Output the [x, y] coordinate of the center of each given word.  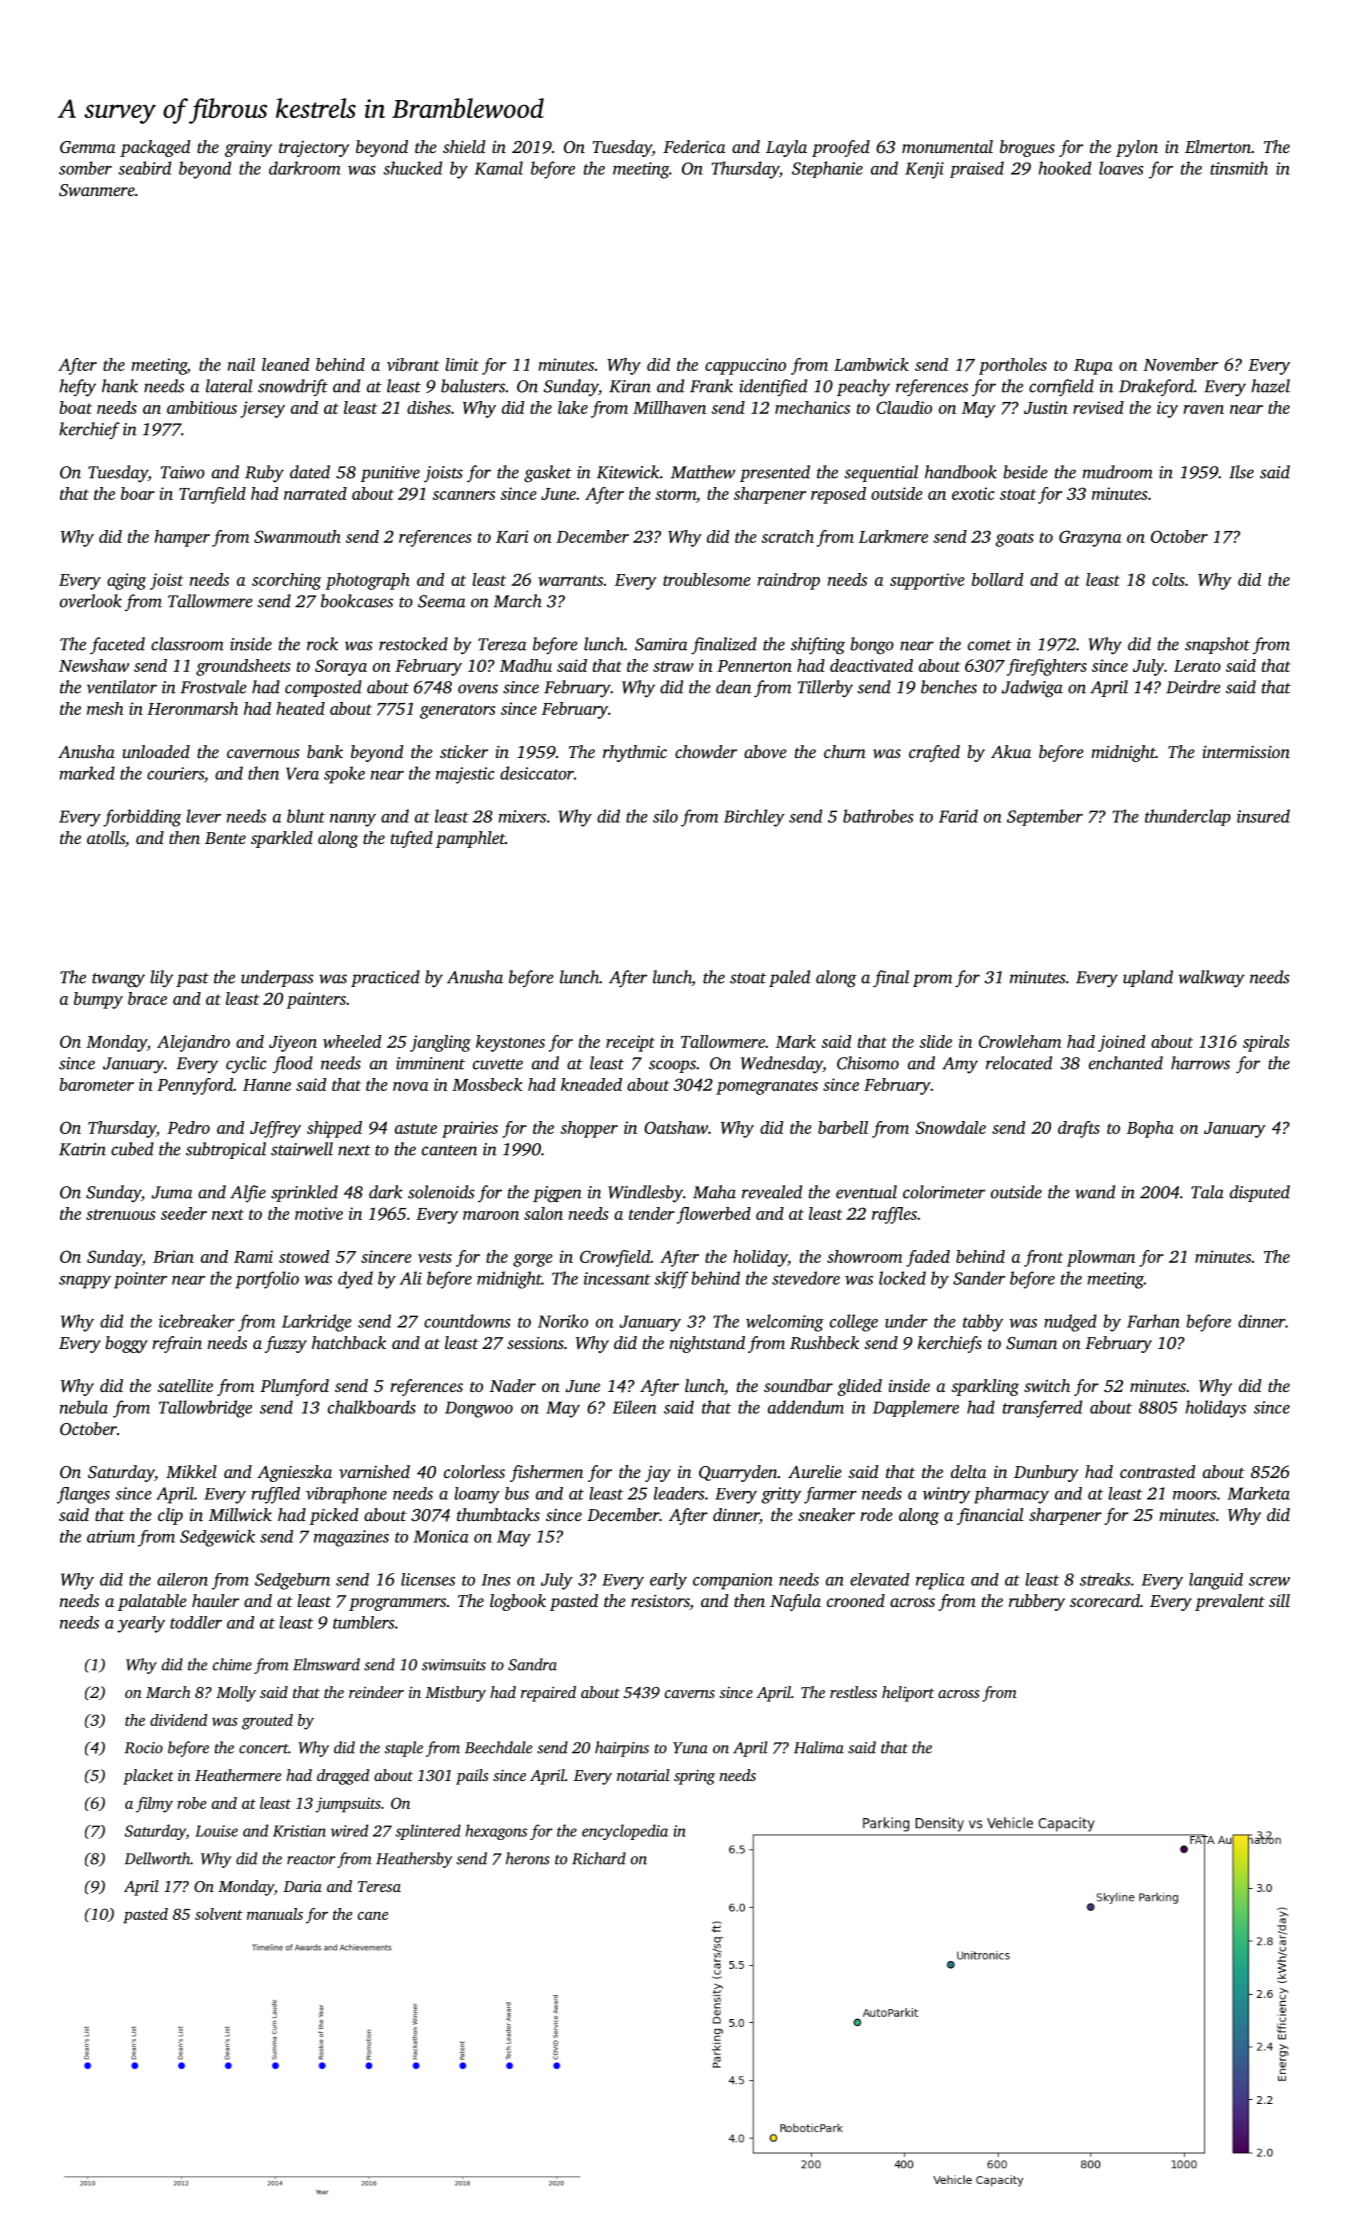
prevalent [1230, 1602]
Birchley [754, 818]
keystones [510, 1043]
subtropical [226, 1150]
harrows [1200, 1063]
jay [658, 1474]
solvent [219, 1914]
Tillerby [825, 688]
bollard [997, 579]
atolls [106, 837]
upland [1148, 978]
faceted [117, 645]
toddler [196, 1622]
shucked [412, 168]
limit [462, 364]
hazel [1270, 386]
